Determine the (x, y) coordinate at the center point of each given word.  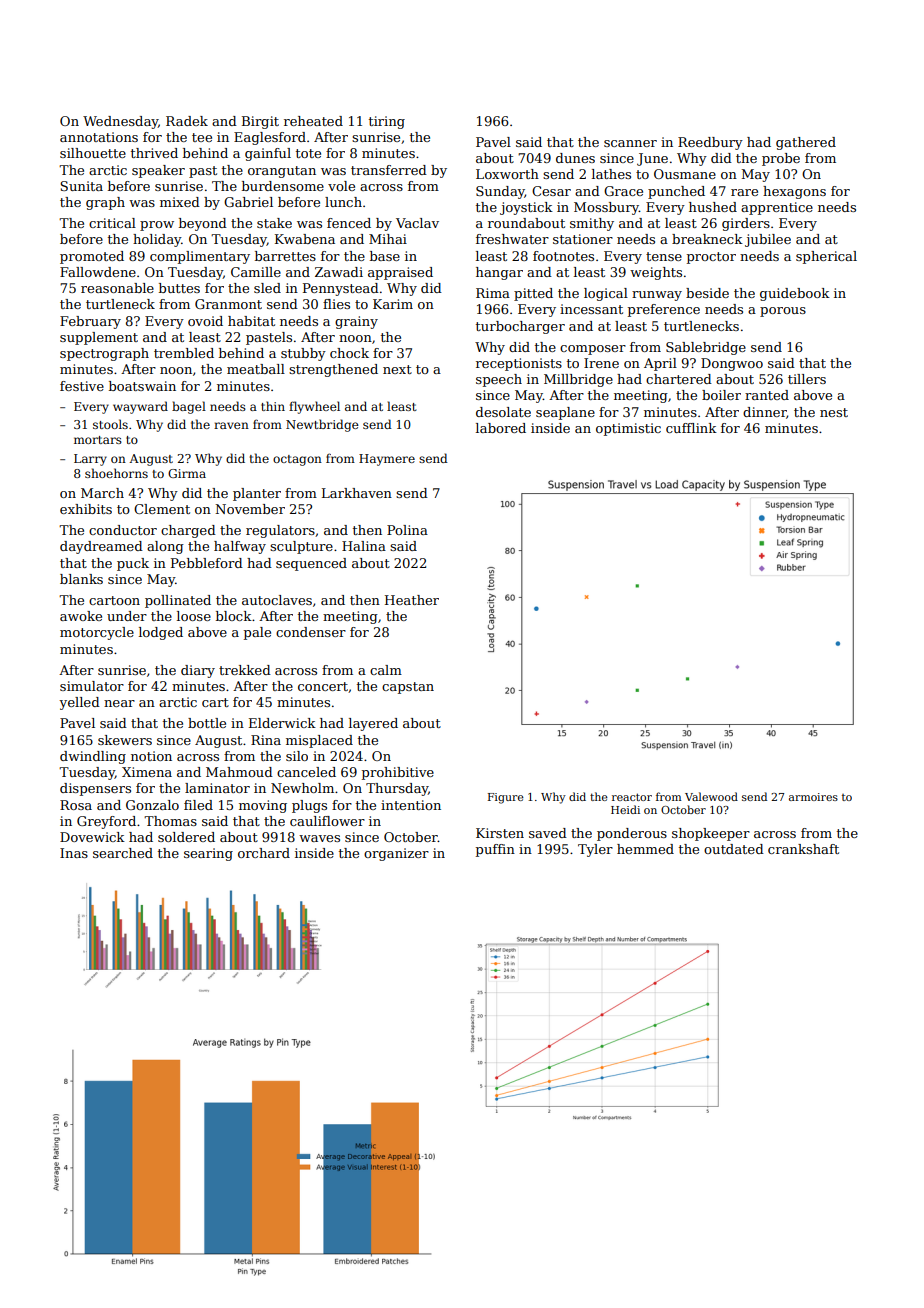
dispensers (95, 789)
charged (188, 531)
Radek (187, 121)
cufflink (691, 428)
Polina (407, 530)
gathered (806, 143)
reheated (313, 121)
